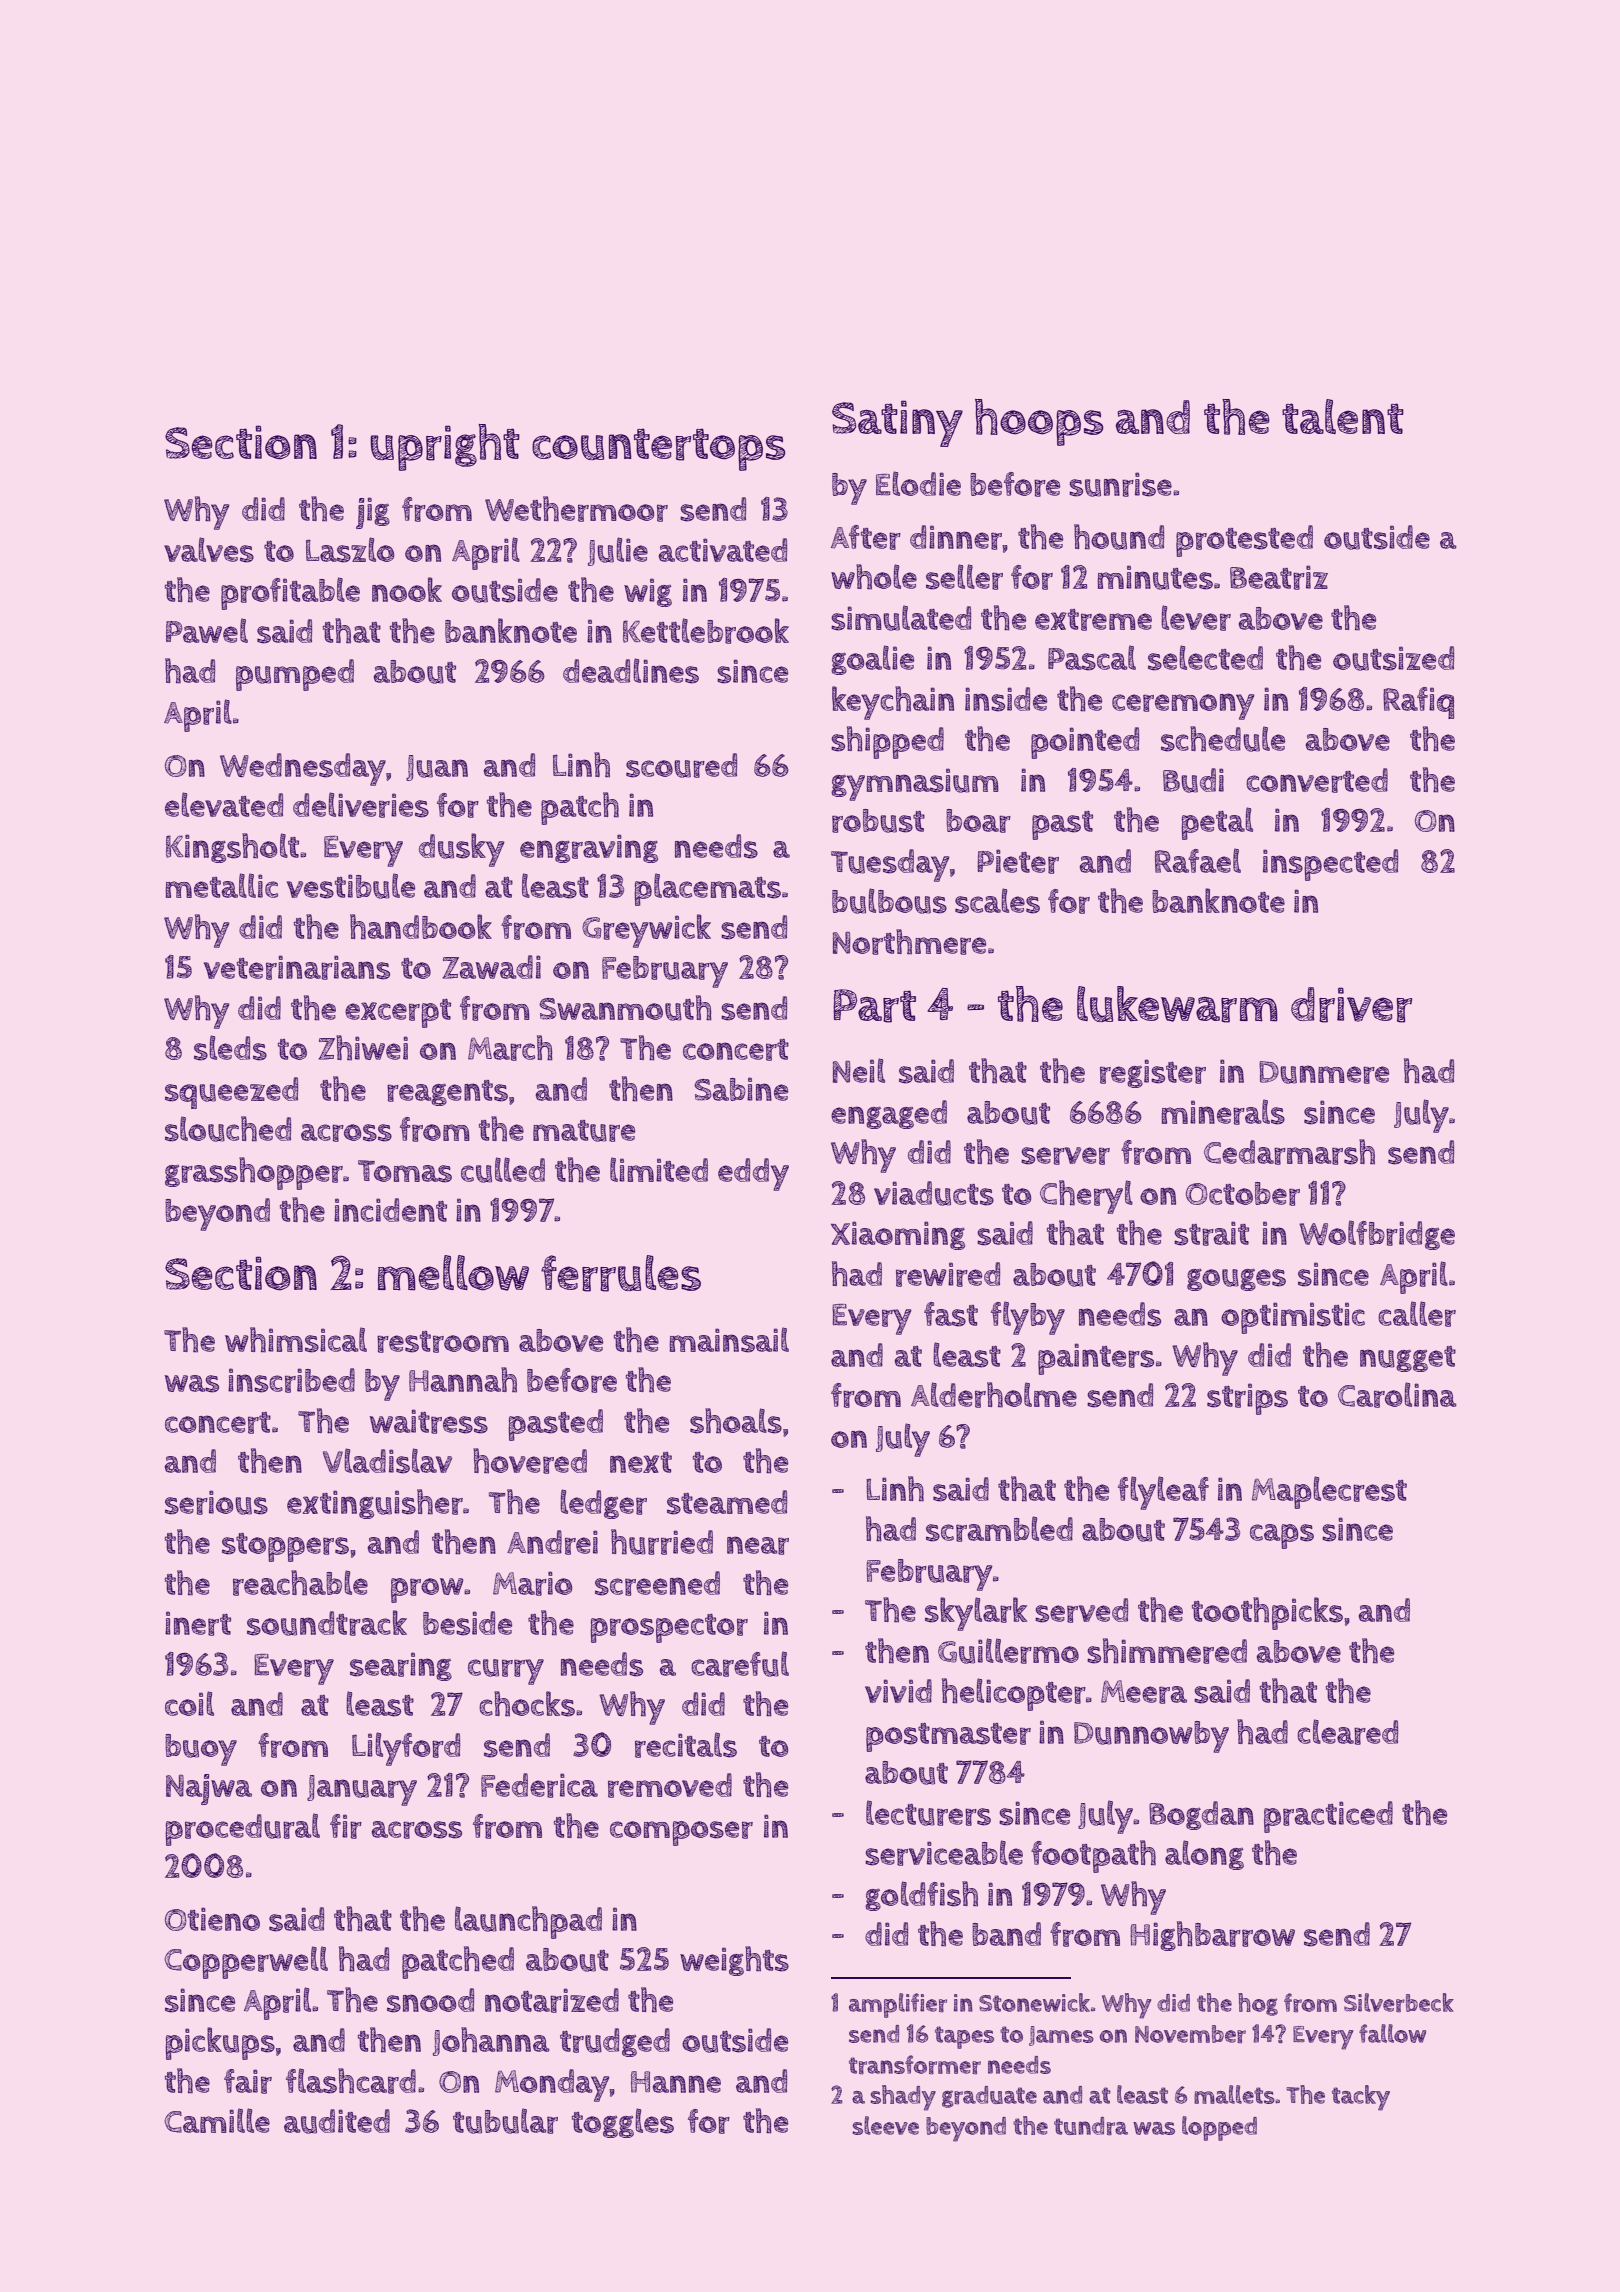 The height and width of the document is (2292, 1620). I want to click on pumped, so click(295, 675).
